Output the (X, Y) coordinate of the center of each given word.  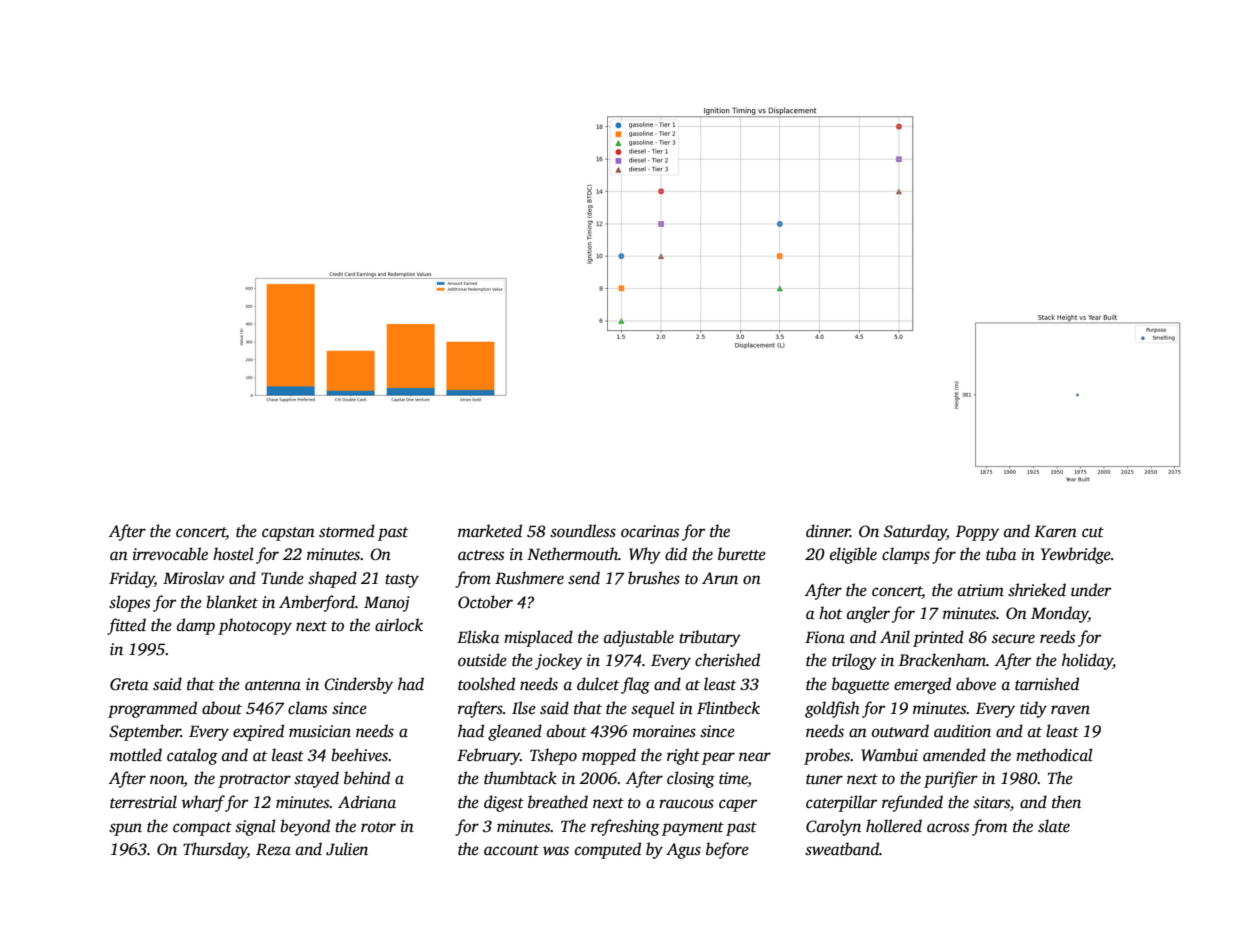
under (1091, 589)
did (676, 554)
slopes (129, 603)
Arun (720, 578)
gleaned (515, 732)
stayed (316, 779)
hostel (233, 554)
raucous (686, 804)
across (948, 828)
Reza (273, 849)
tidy (1033, 709)
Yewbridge (1076, 555)
